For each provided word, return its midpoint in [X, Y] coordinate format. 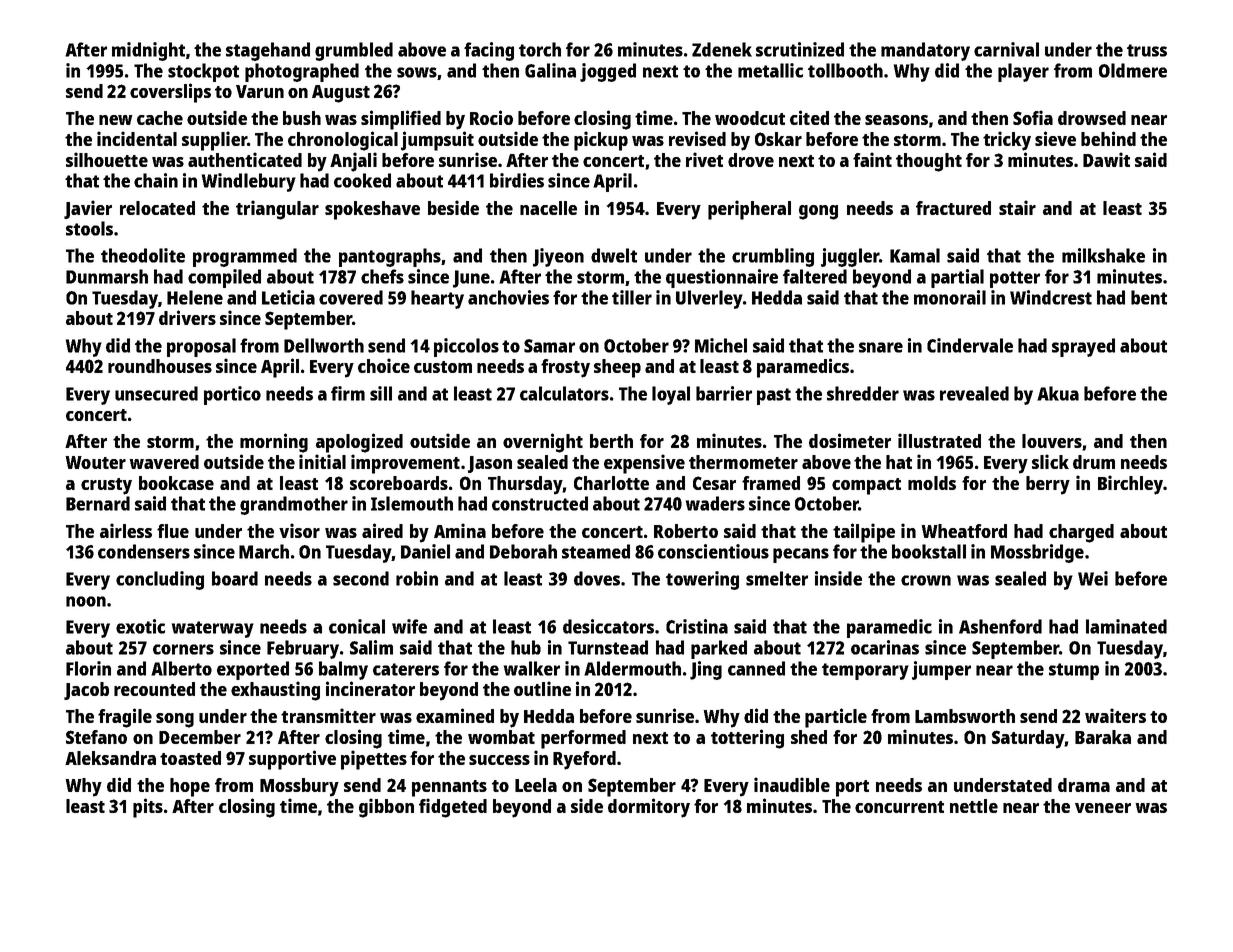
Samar [549, 346]
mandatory [925, 51]
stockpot [203, 72]
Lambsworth [965, 716]
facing [489, 51]
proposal [201, 347]
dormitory [649, 808]
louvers [1052, 441]
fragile [125, 718]
